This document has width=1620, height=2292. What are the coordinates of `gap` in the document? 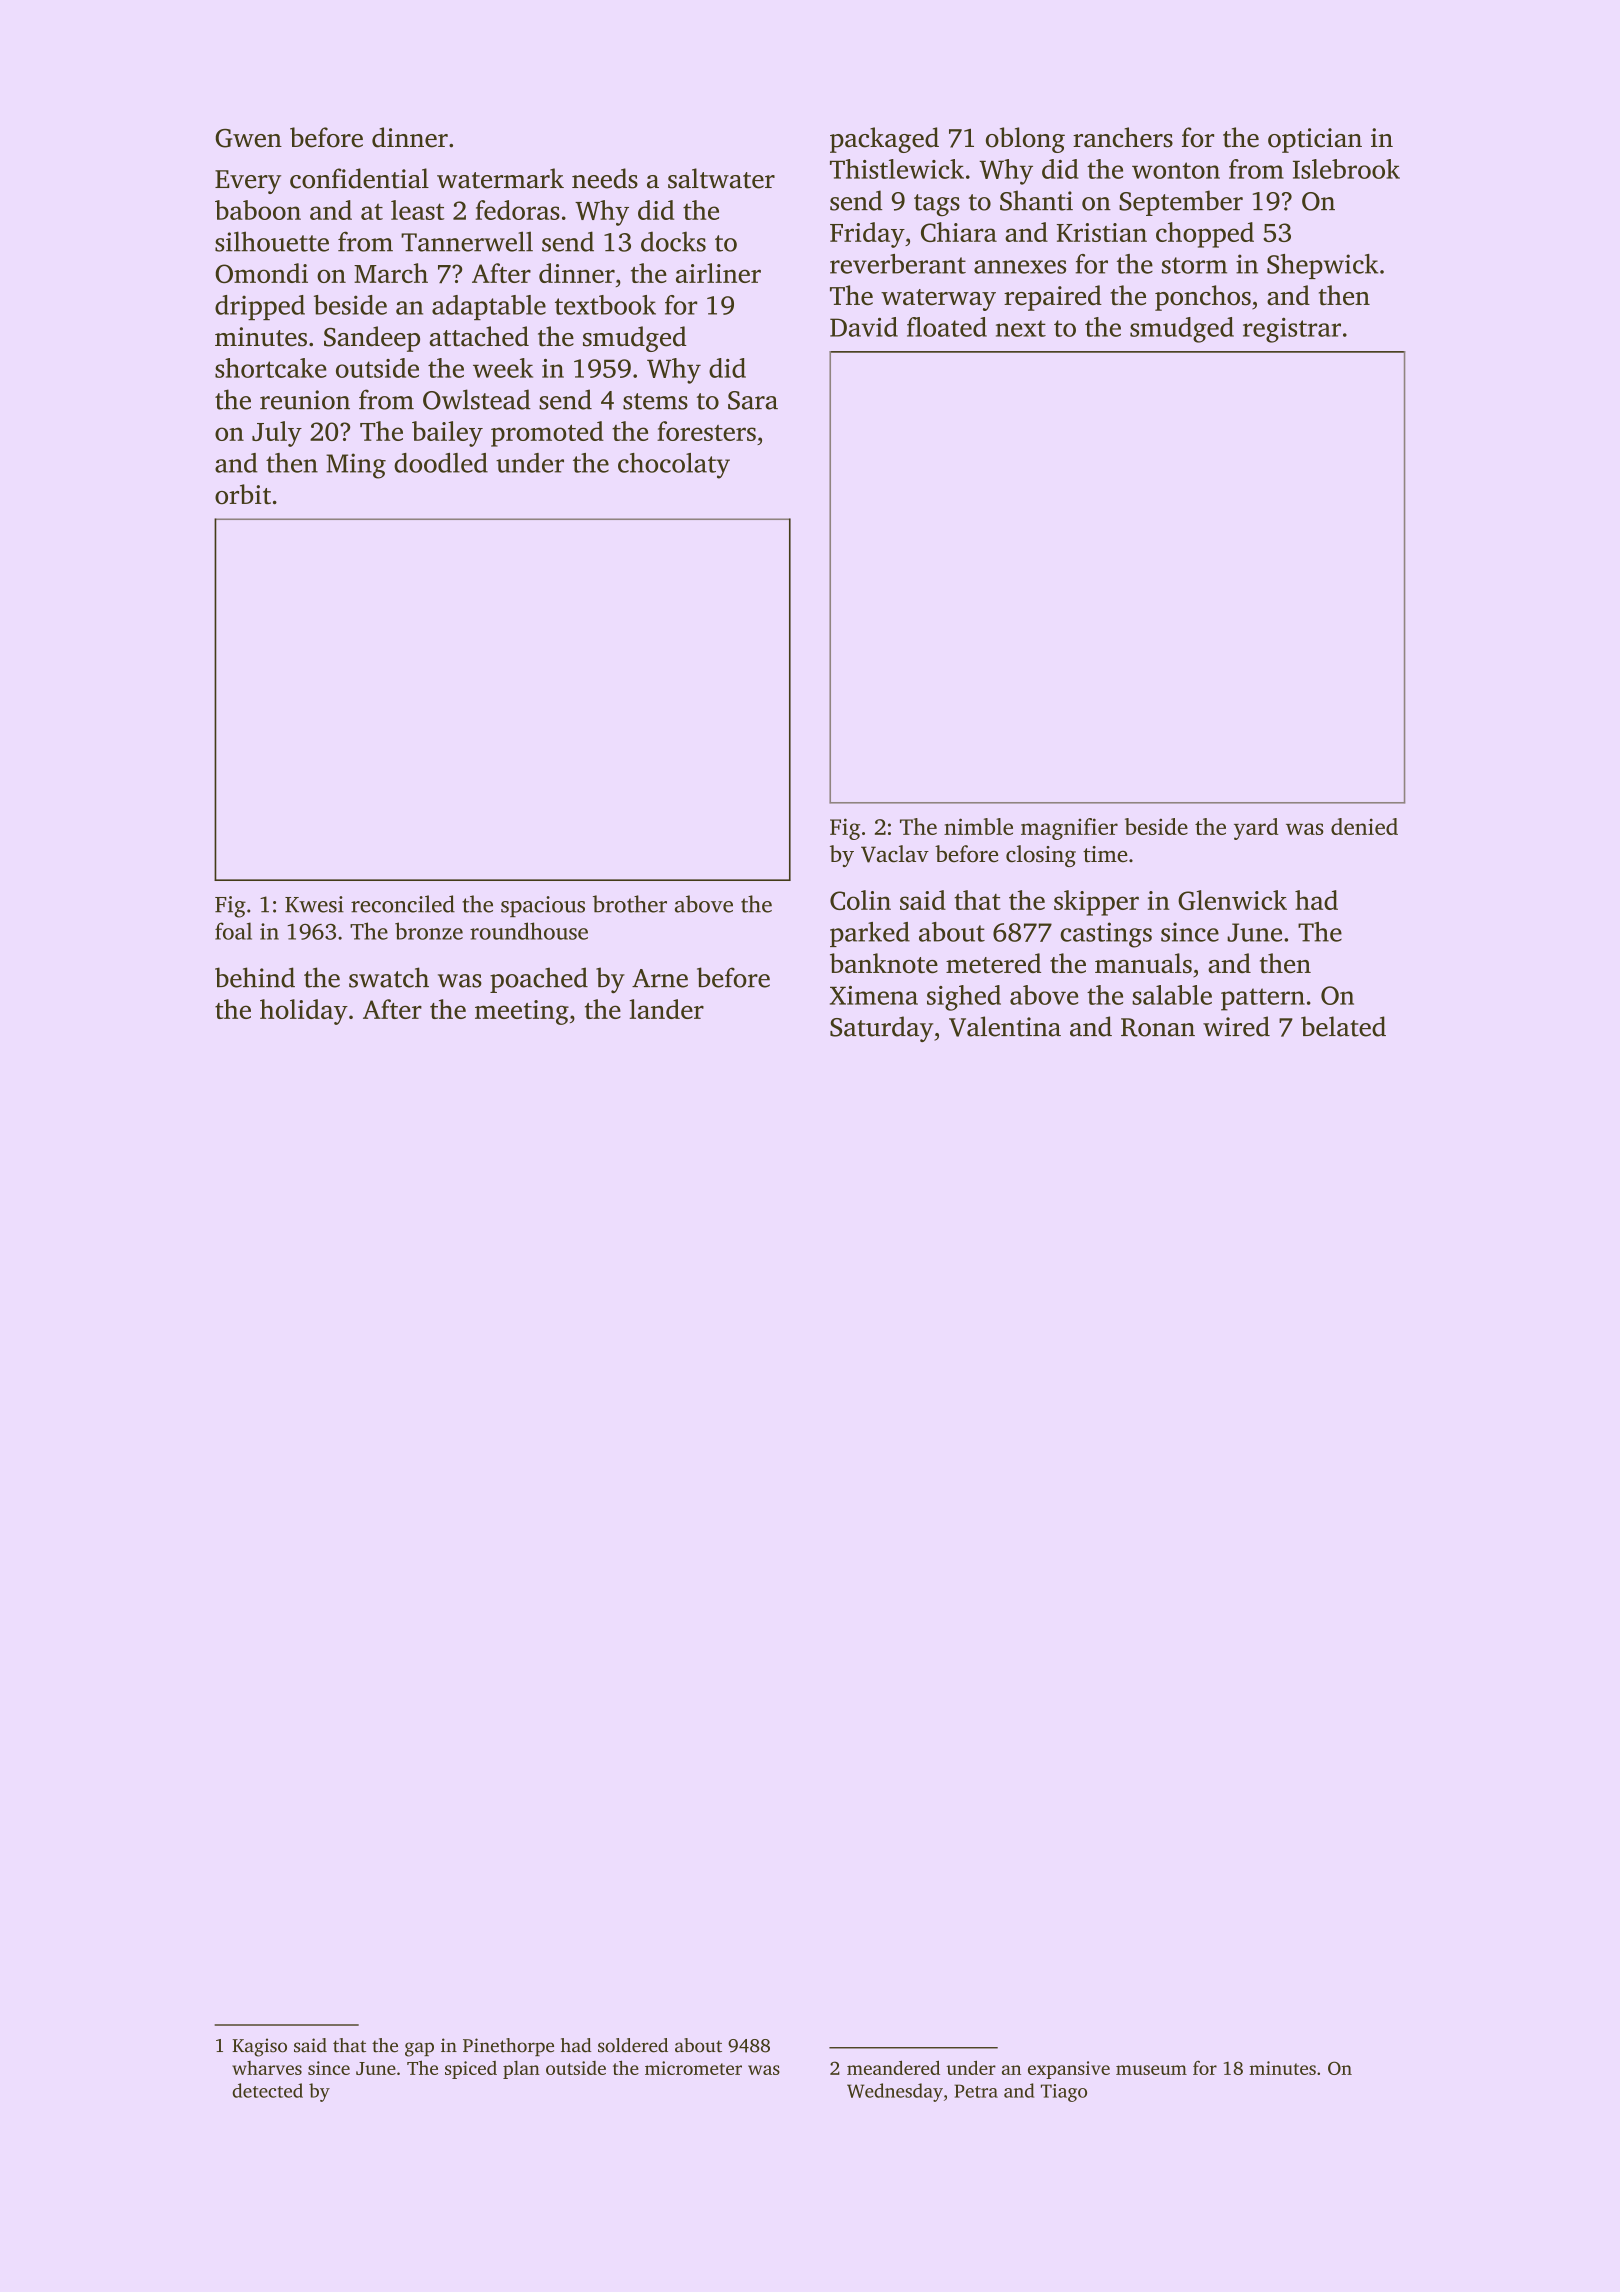 It's located at (419, 2049).
